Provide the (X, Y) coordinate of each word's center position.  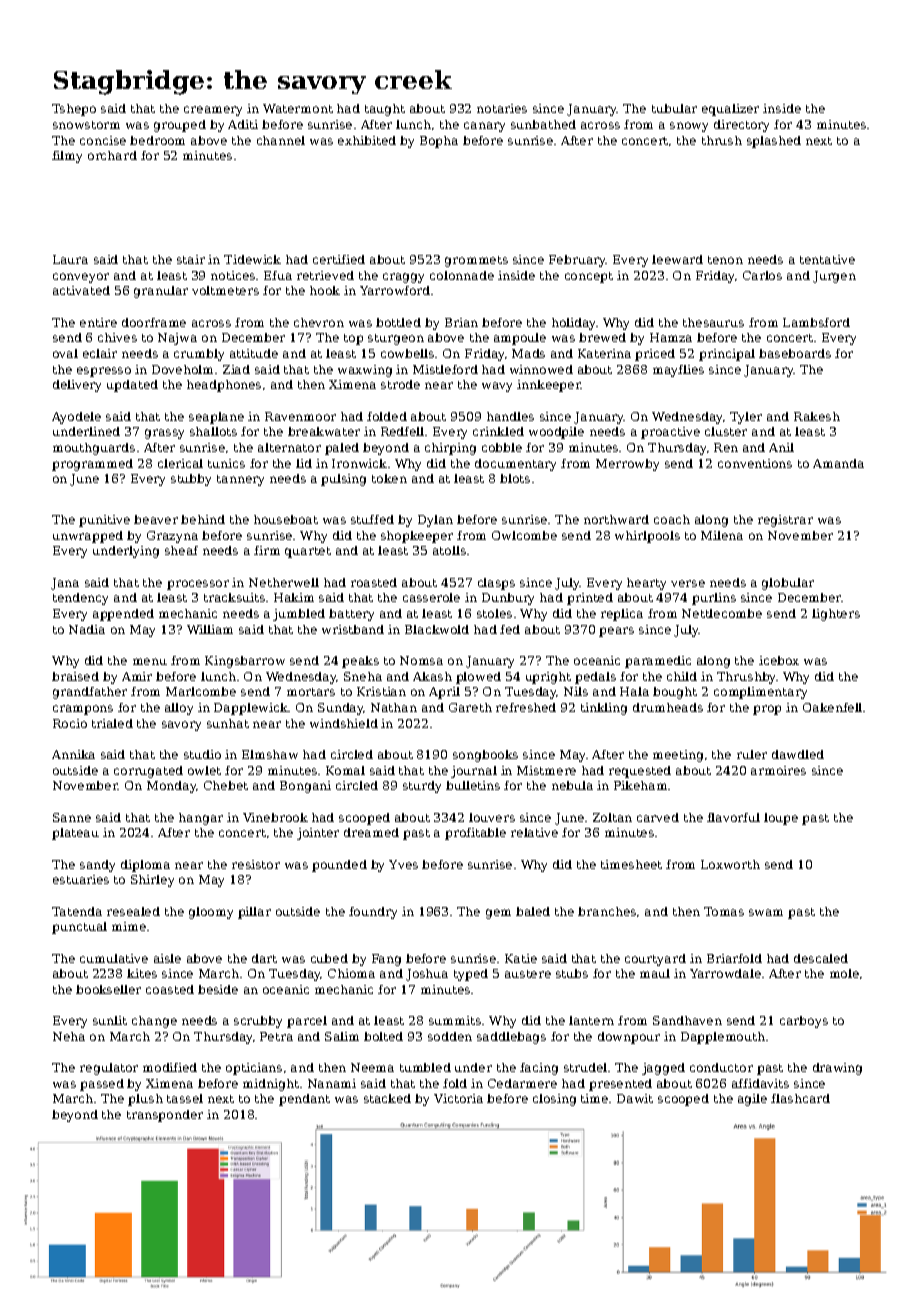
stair (191, 259)
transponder (165, 1116)
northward (616, 519)
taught (385, 110)
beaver (156, 519)
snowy (689, 127)
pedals (595, 678)
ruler (752, 754)
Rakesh (817, 416)
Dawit (635, 1098)
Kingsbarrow (245, 662)
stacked (387, 1098)
